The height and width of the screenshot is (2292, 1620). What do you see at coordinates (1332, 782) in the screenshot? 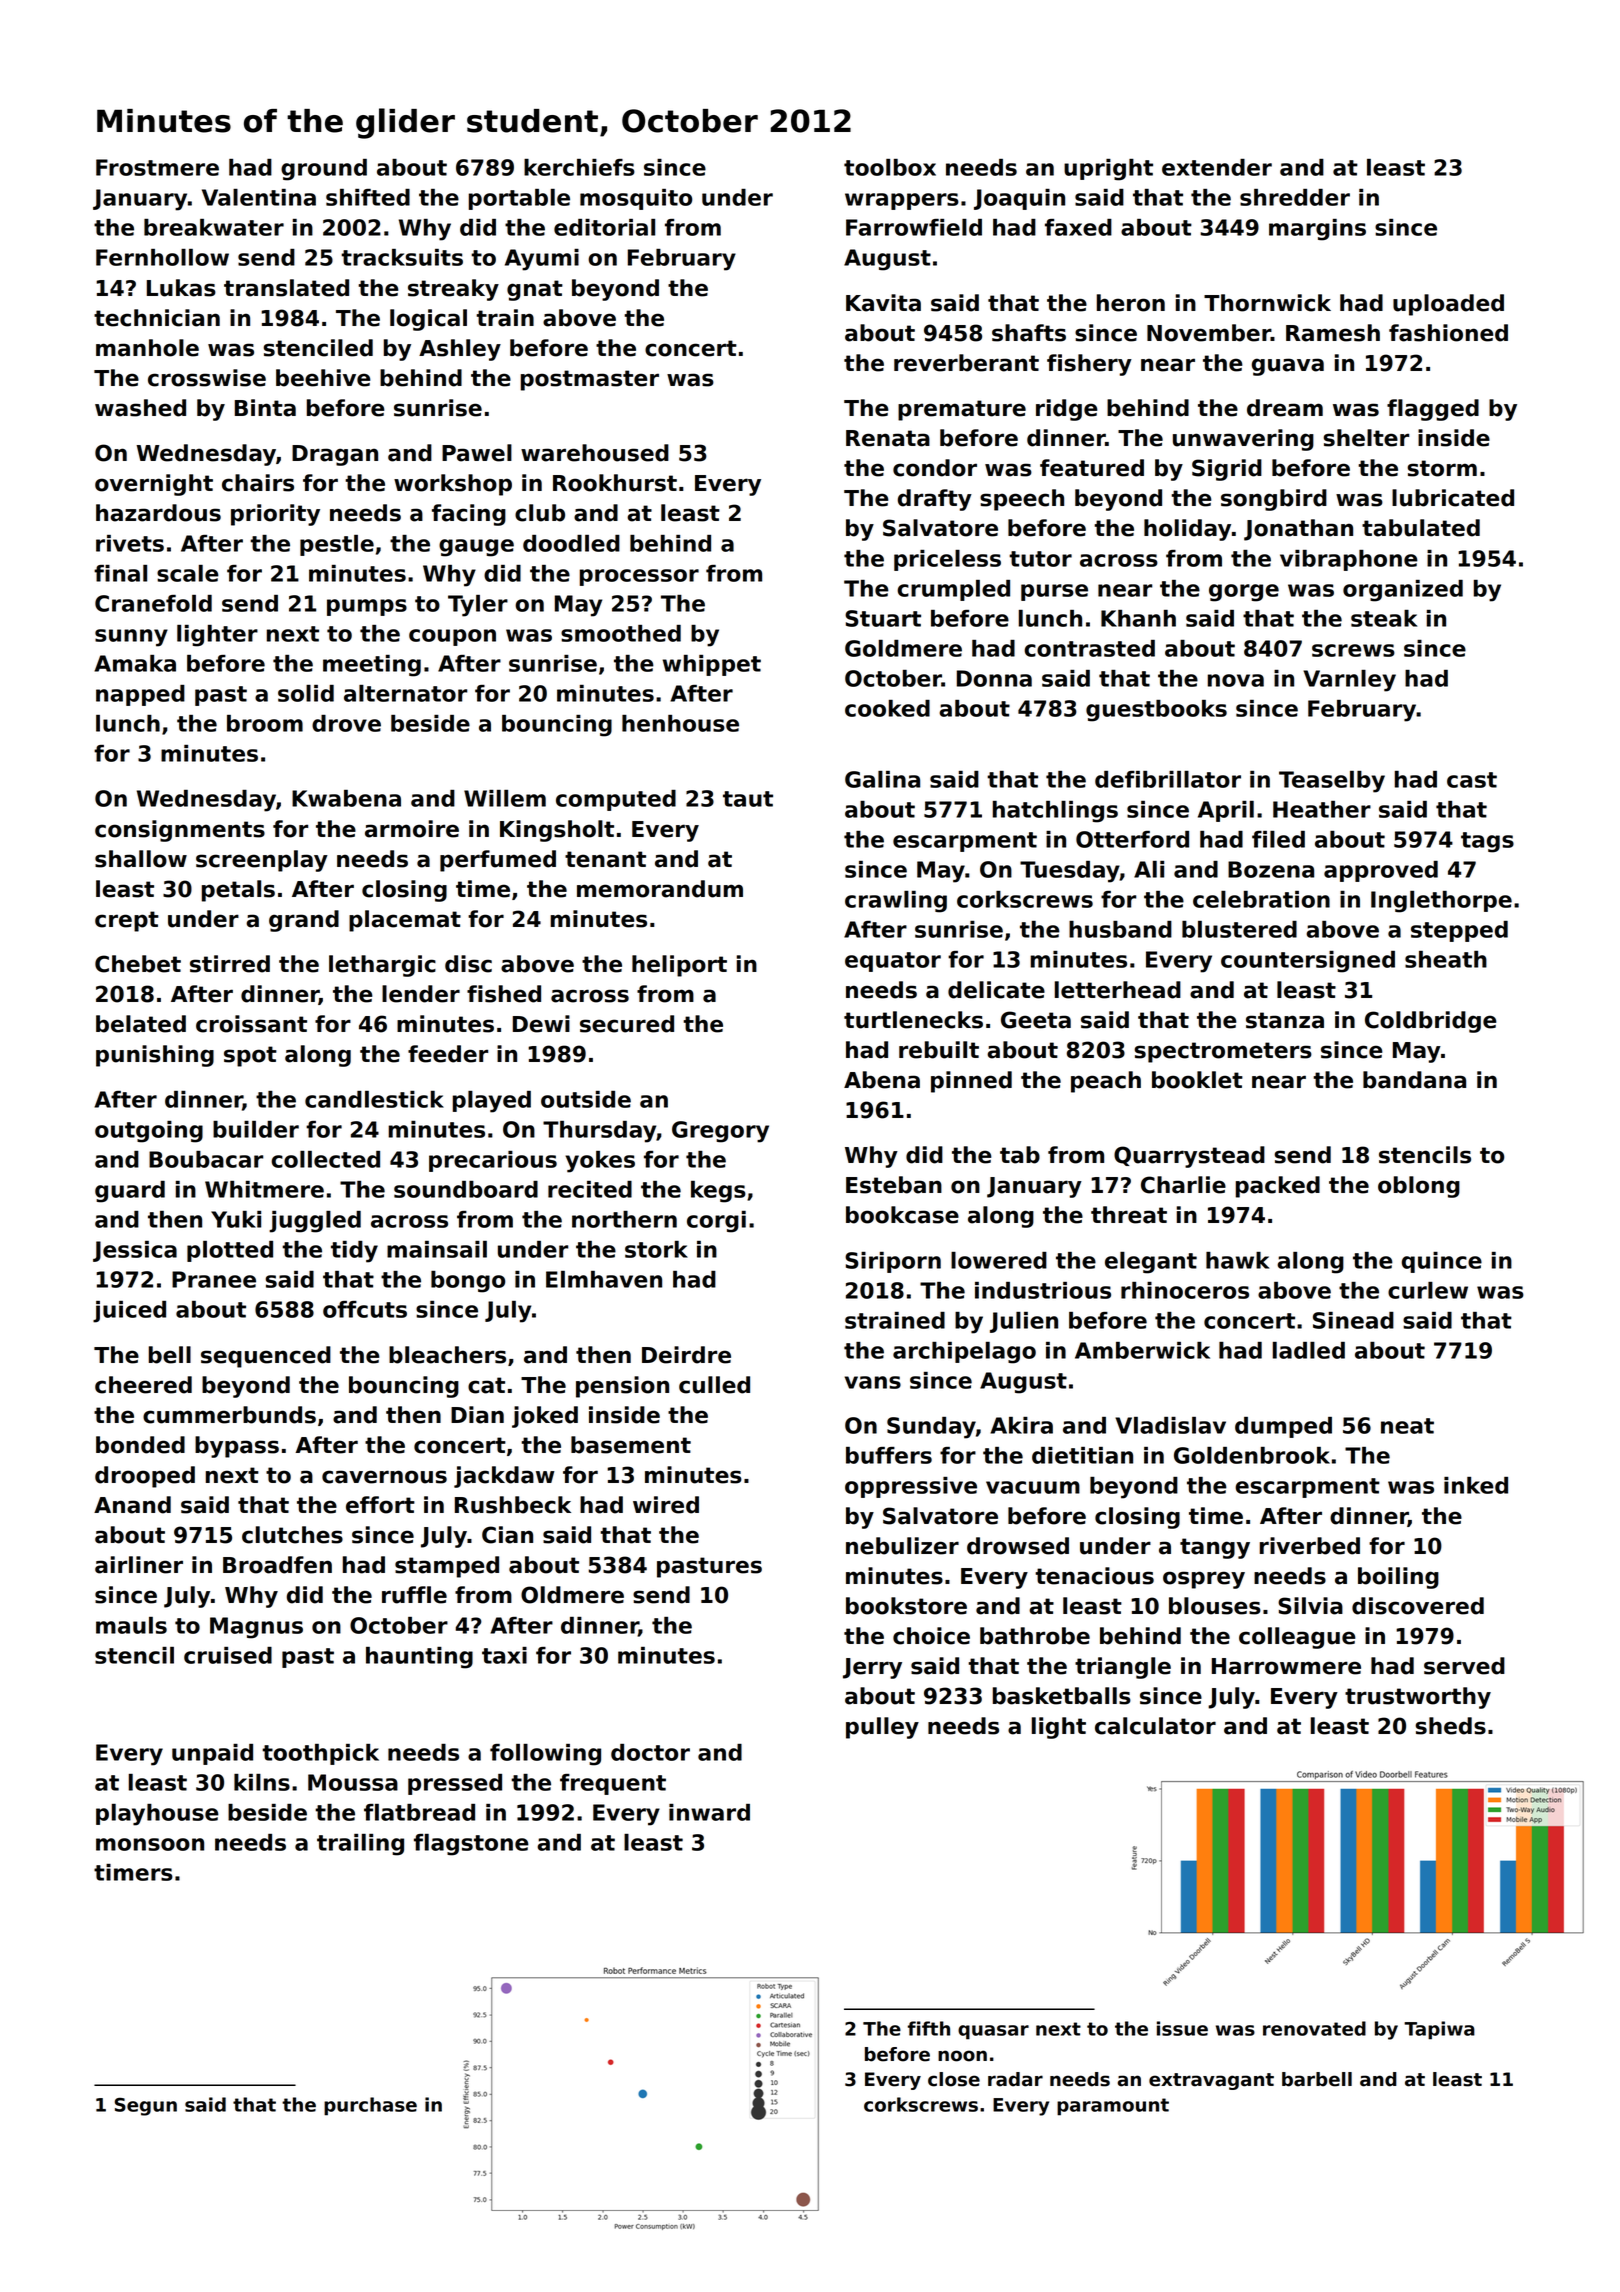
I see `Teaselby` at bounding box center [1332, 782].
